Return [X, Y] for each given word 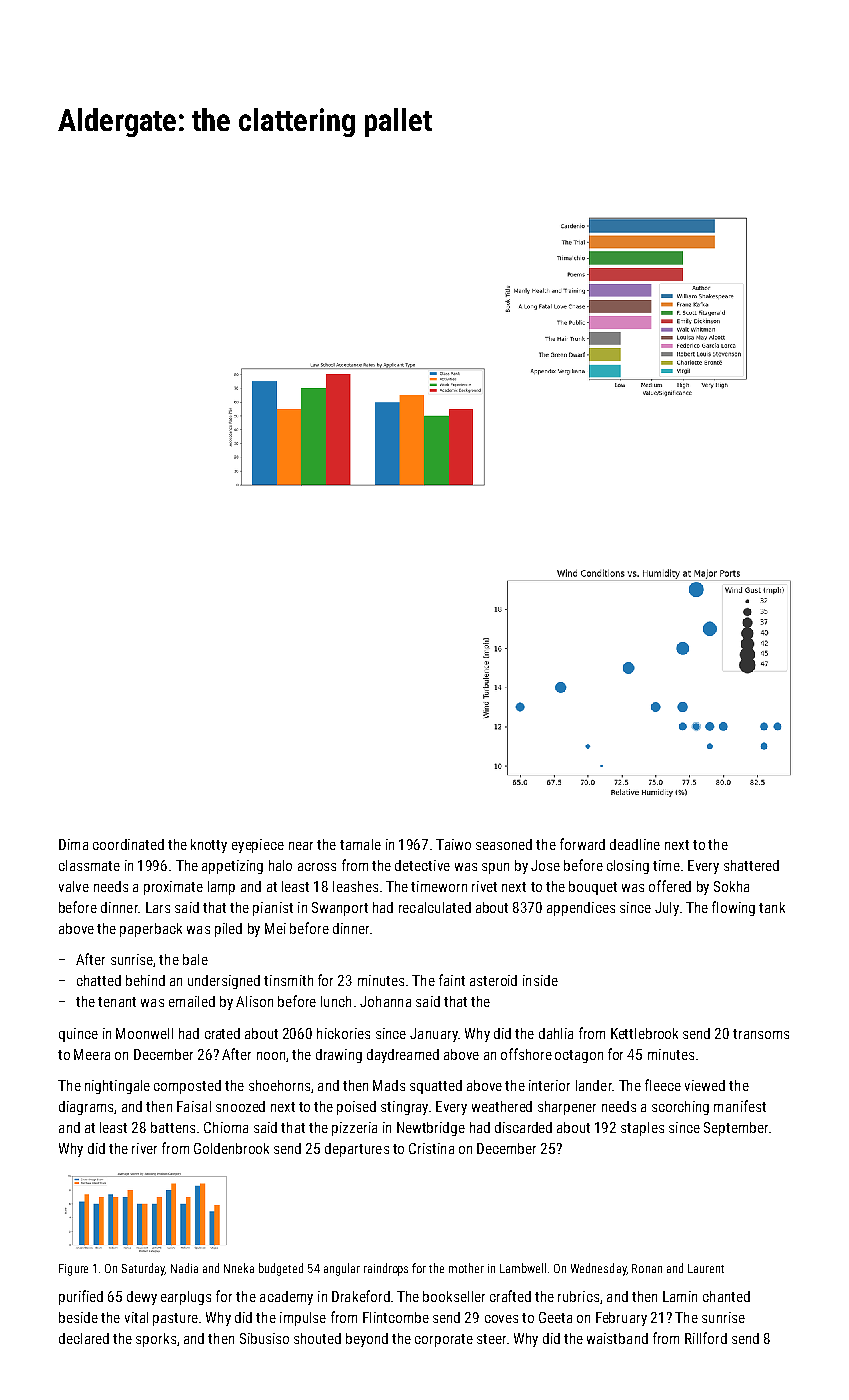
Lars [158, 907]
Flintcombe [396, 1317]
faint [452, 980]
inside [540, 980]
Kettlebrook [644, 1033]
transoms [761, 1034]
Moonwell [144, 1033]
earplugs [186, 1298]
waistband [617, 1338]
